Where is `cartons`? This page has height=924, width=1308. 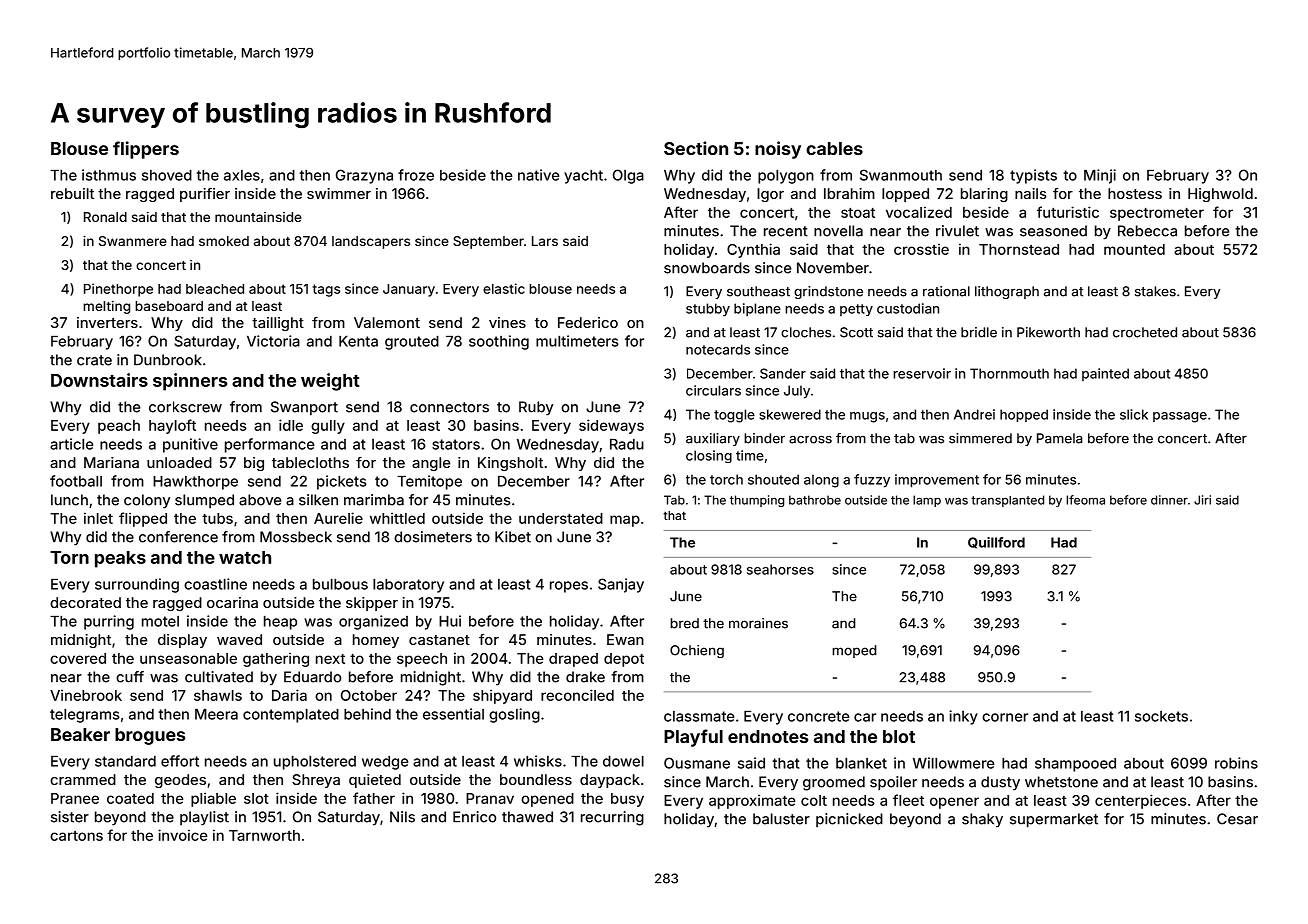
cartons is located at coordinates (76, 836).
